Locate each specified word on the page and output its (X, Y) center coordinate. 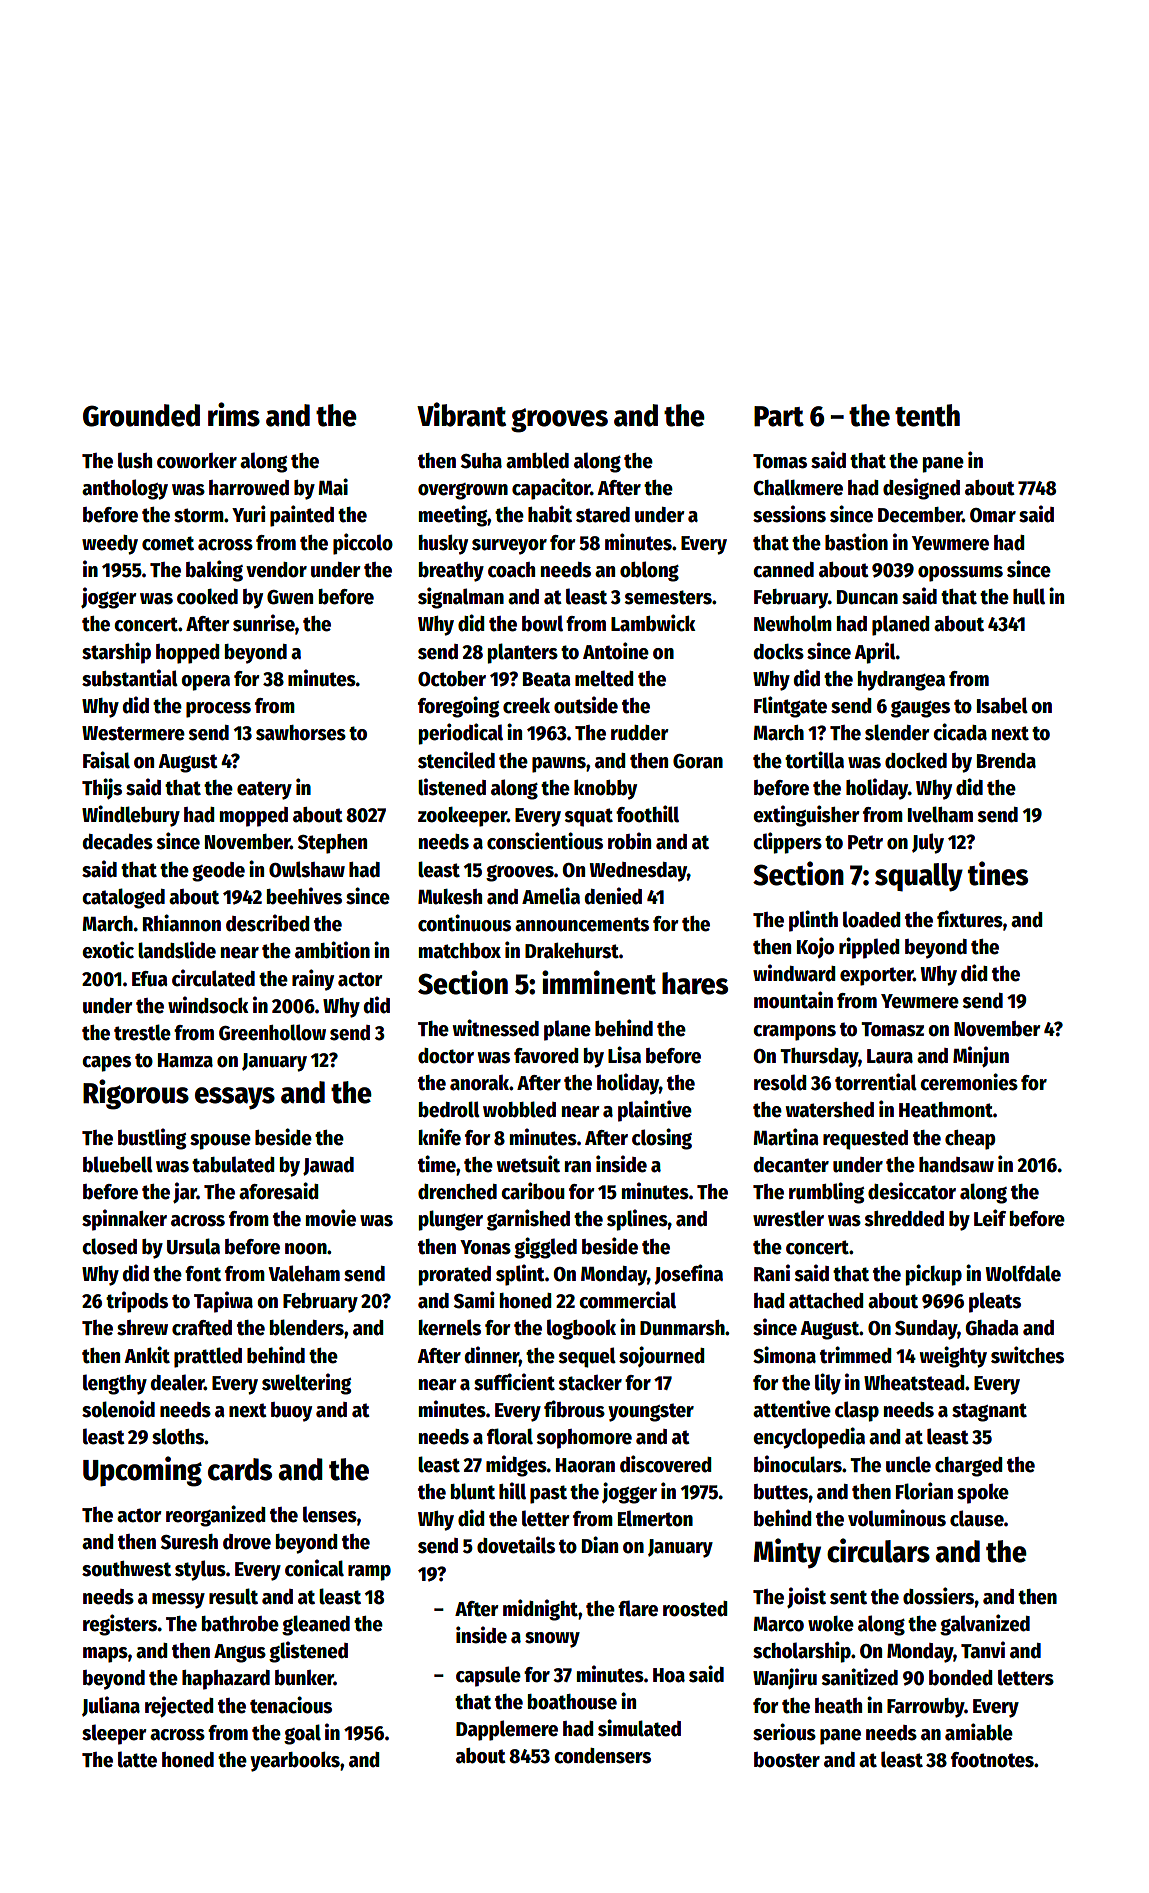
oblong (649, 571)
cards (240, 1469)
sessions (789, 514)
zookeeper (462, 817)
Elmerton (655, 1518)
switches (1027, 1355)
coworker (197, 461)
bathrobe (240, 1624)
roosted (695, 1609)
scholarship (802, 1652)
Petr (865, 842)
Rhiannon (182, 923)
